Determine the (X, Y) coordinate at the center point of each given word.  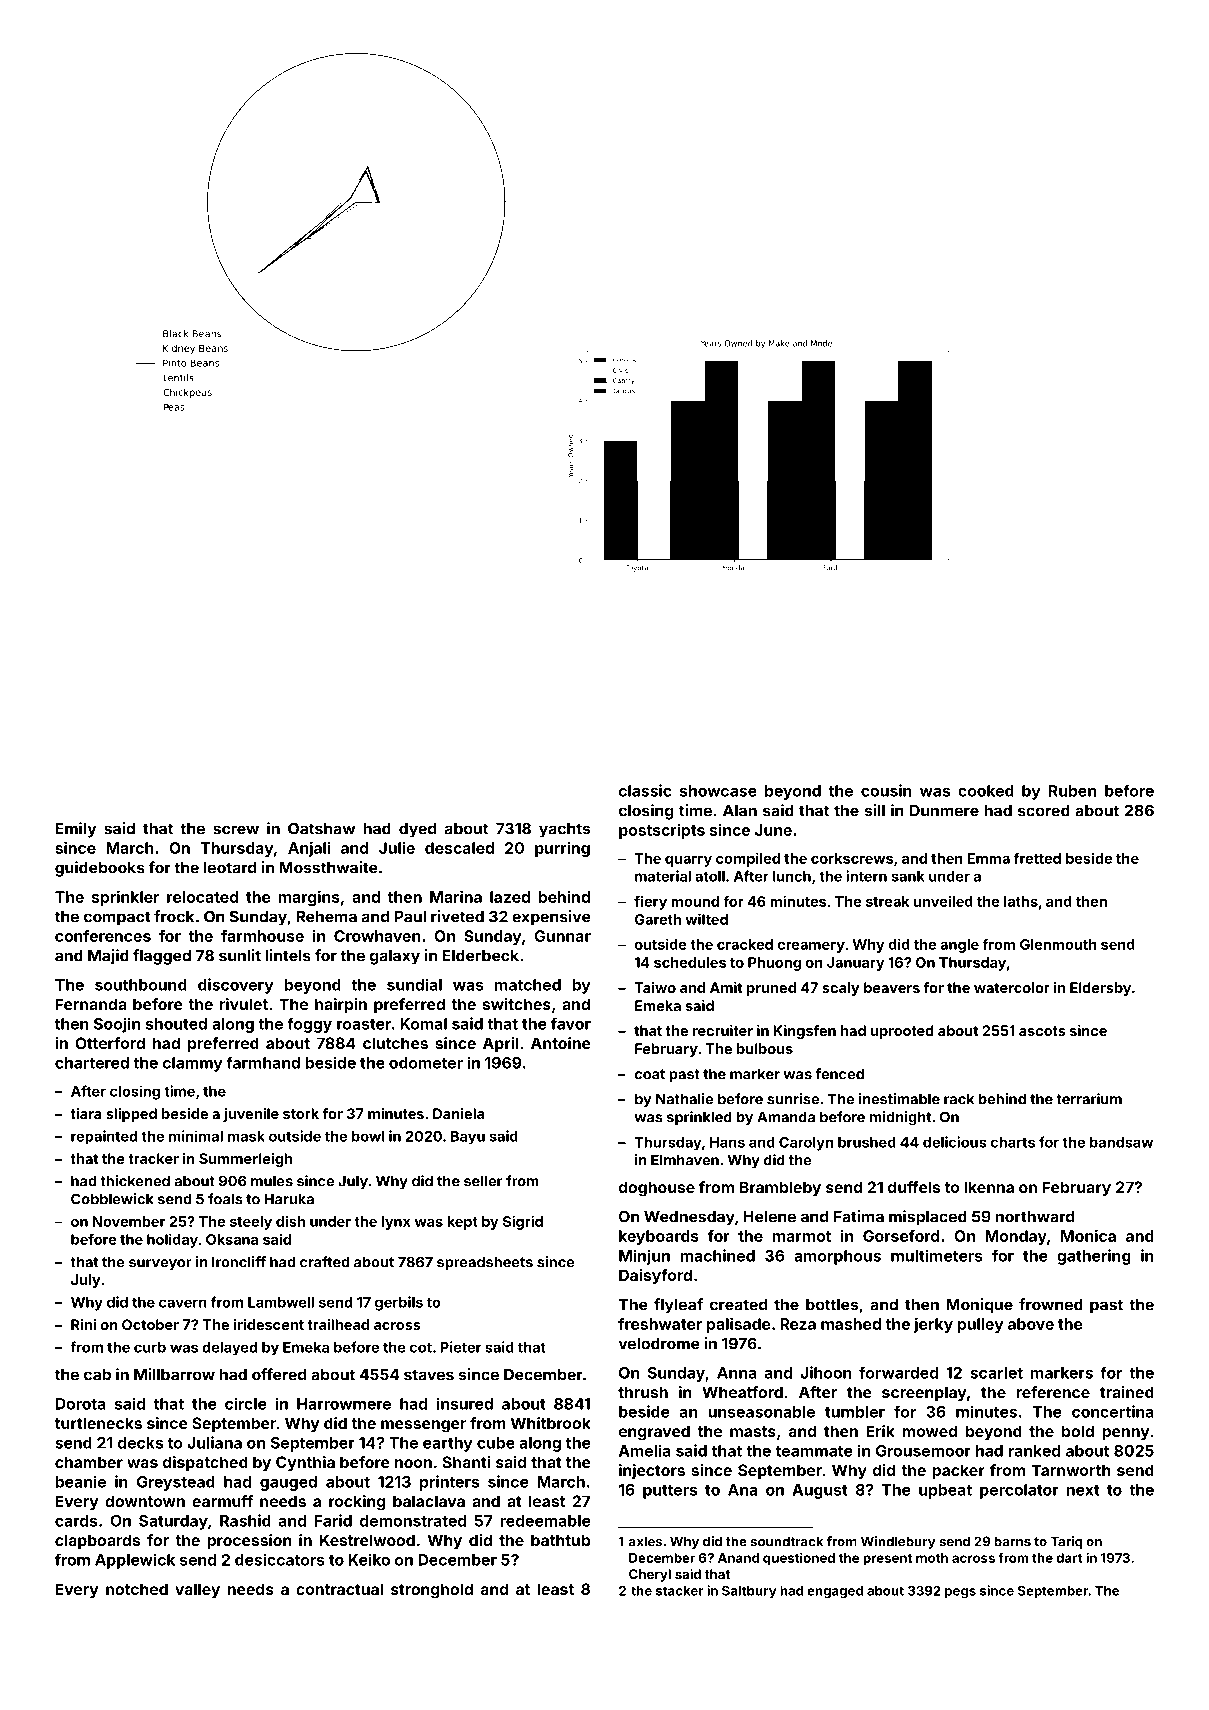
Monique (980, 1306)
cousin (886, 790)
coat (650, 1074)
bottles (832, 1305)
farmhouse (262, 936)
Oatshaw (321, 828)
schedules (690, 962)
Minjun (644, 1257)
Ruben (1072, 791)
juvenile (251, 1115)
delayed (229, 1349)
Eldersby (1100, 989)
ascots (1042, 1031)
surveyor (160, 1264)
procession (249, 1541)
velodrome (659, 1344)
